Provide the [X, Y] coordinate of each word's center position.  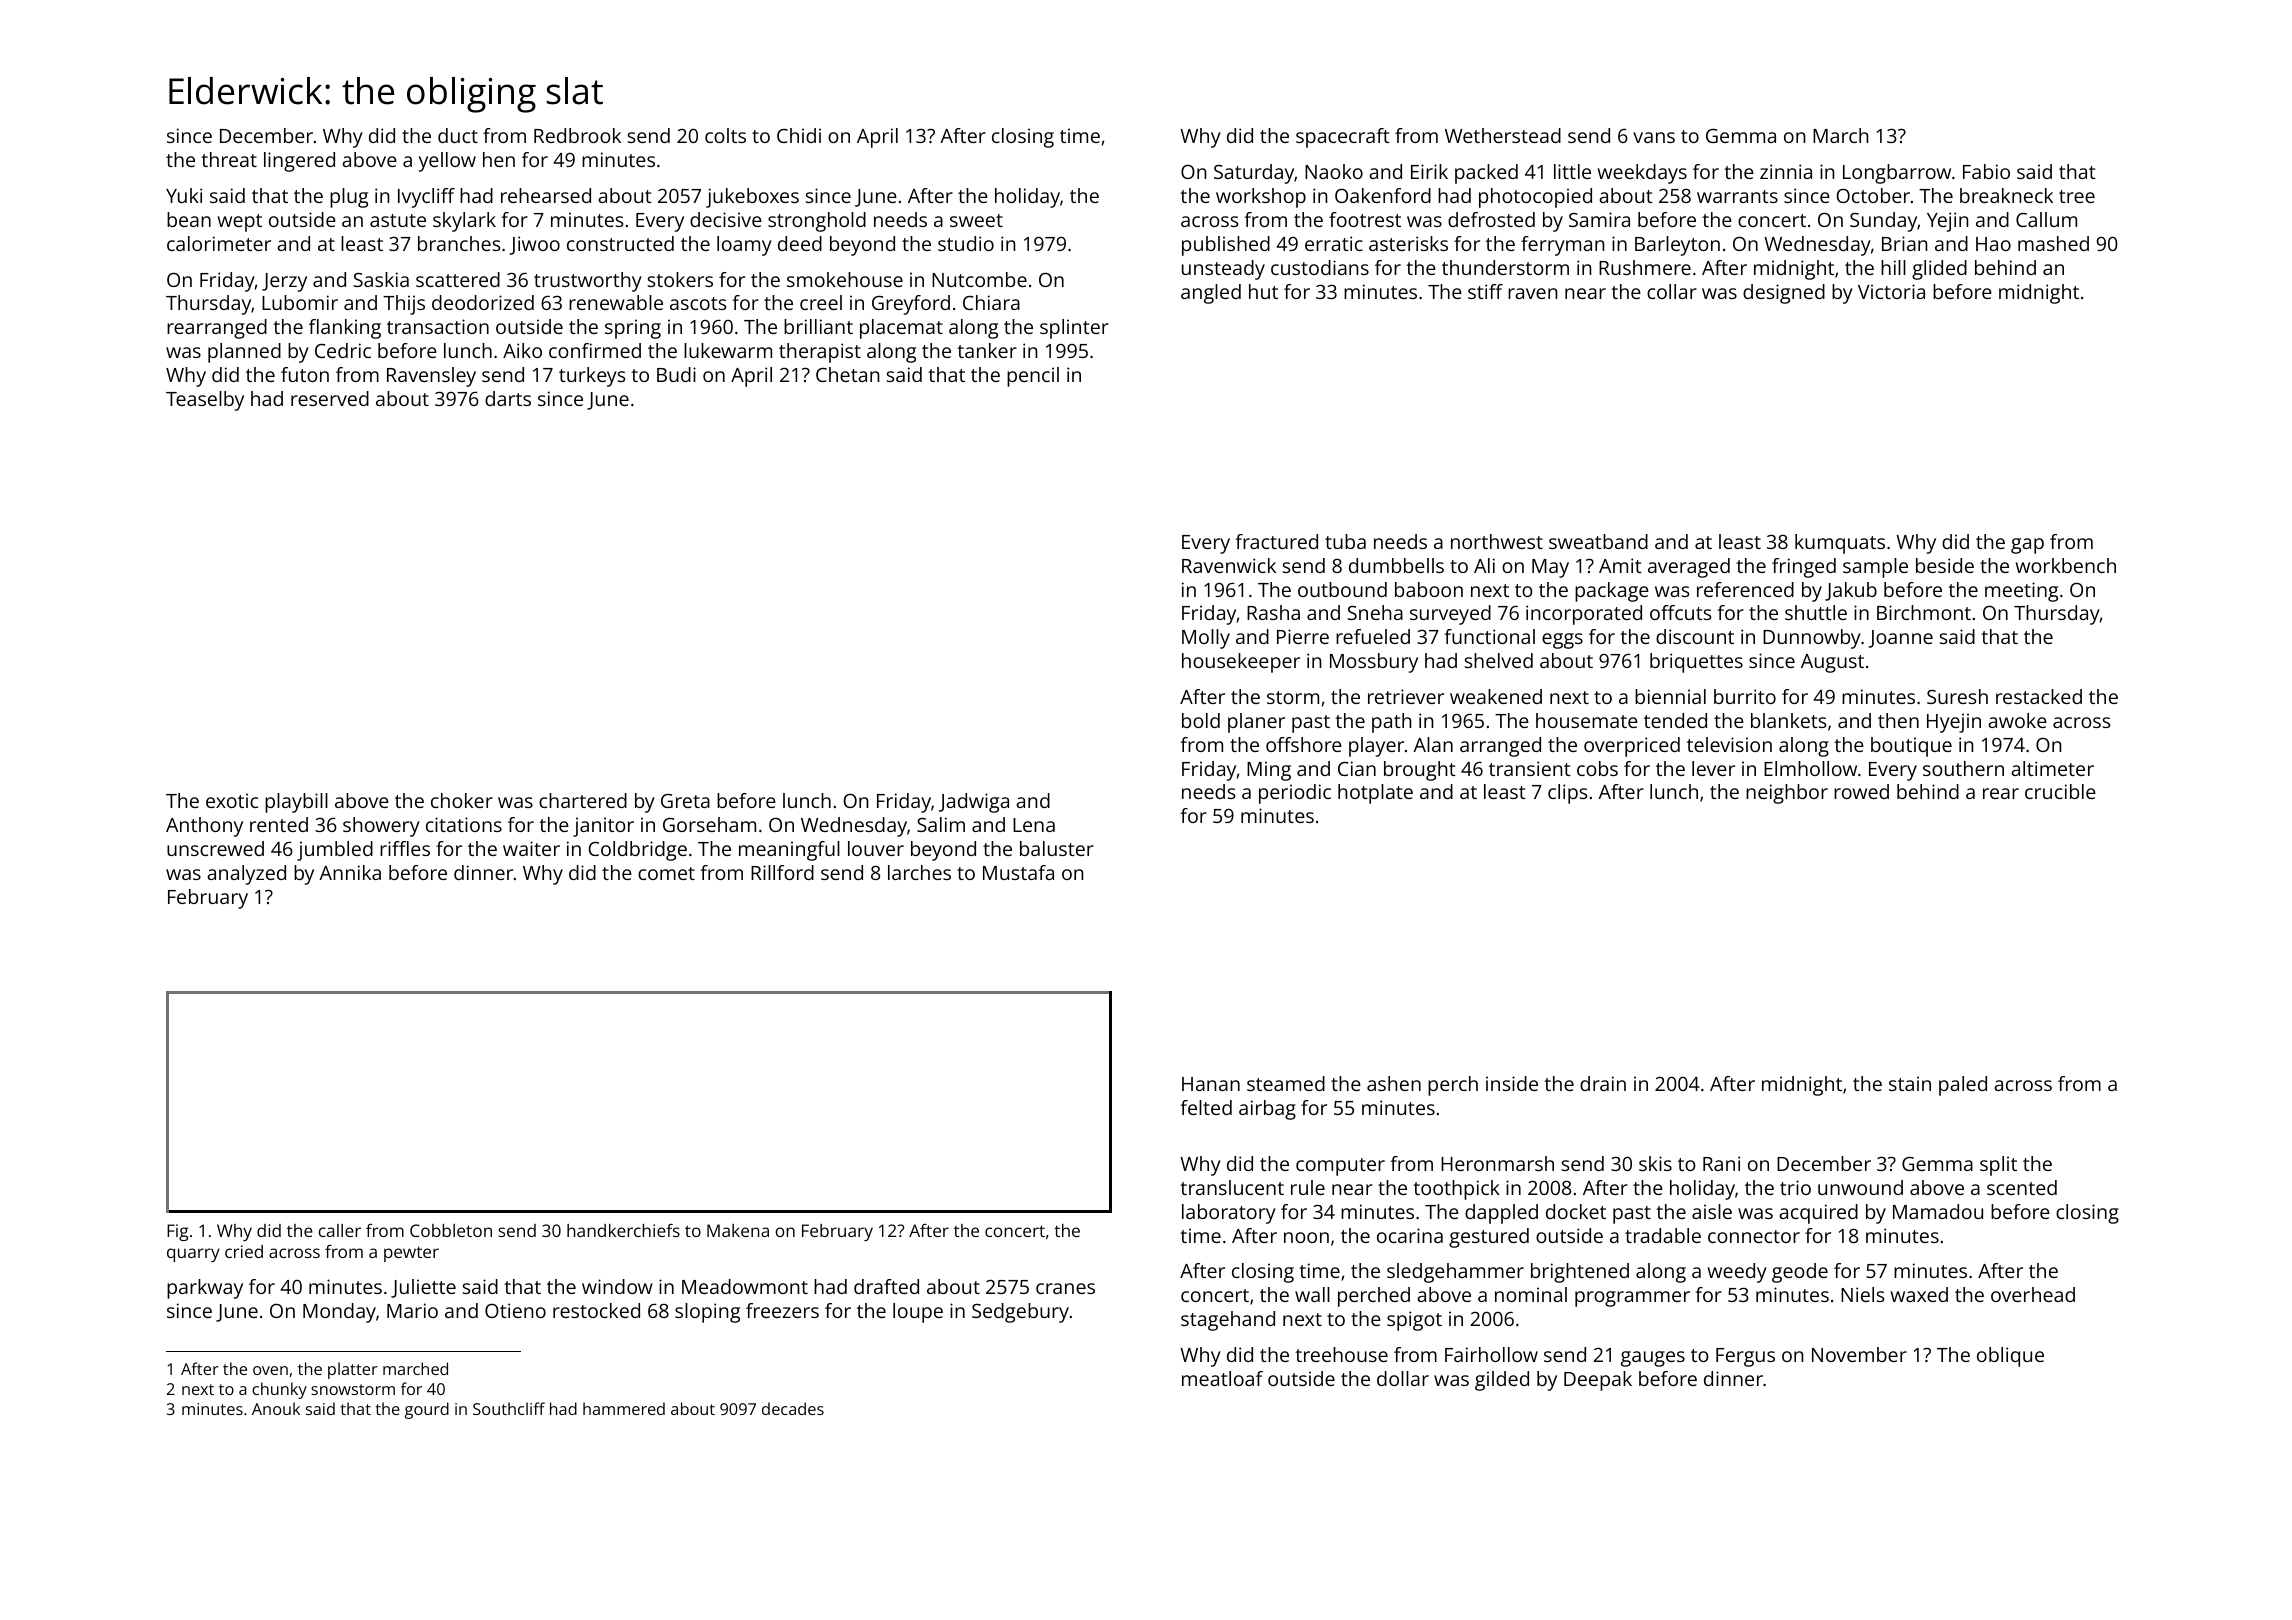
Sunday [1883, 222]
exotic [232, 800]
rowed [1861, 791]
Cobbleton [451, 1230]
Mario [412, 1310]
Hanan [1211, 1084]
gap [2027, 546]
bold [1201, 720]
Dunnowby [1812, 639]
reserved [330, 398]
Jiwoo [534, 245]
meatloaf [1222, 1378]
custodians [1320, 267]
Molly [1206, 639]
